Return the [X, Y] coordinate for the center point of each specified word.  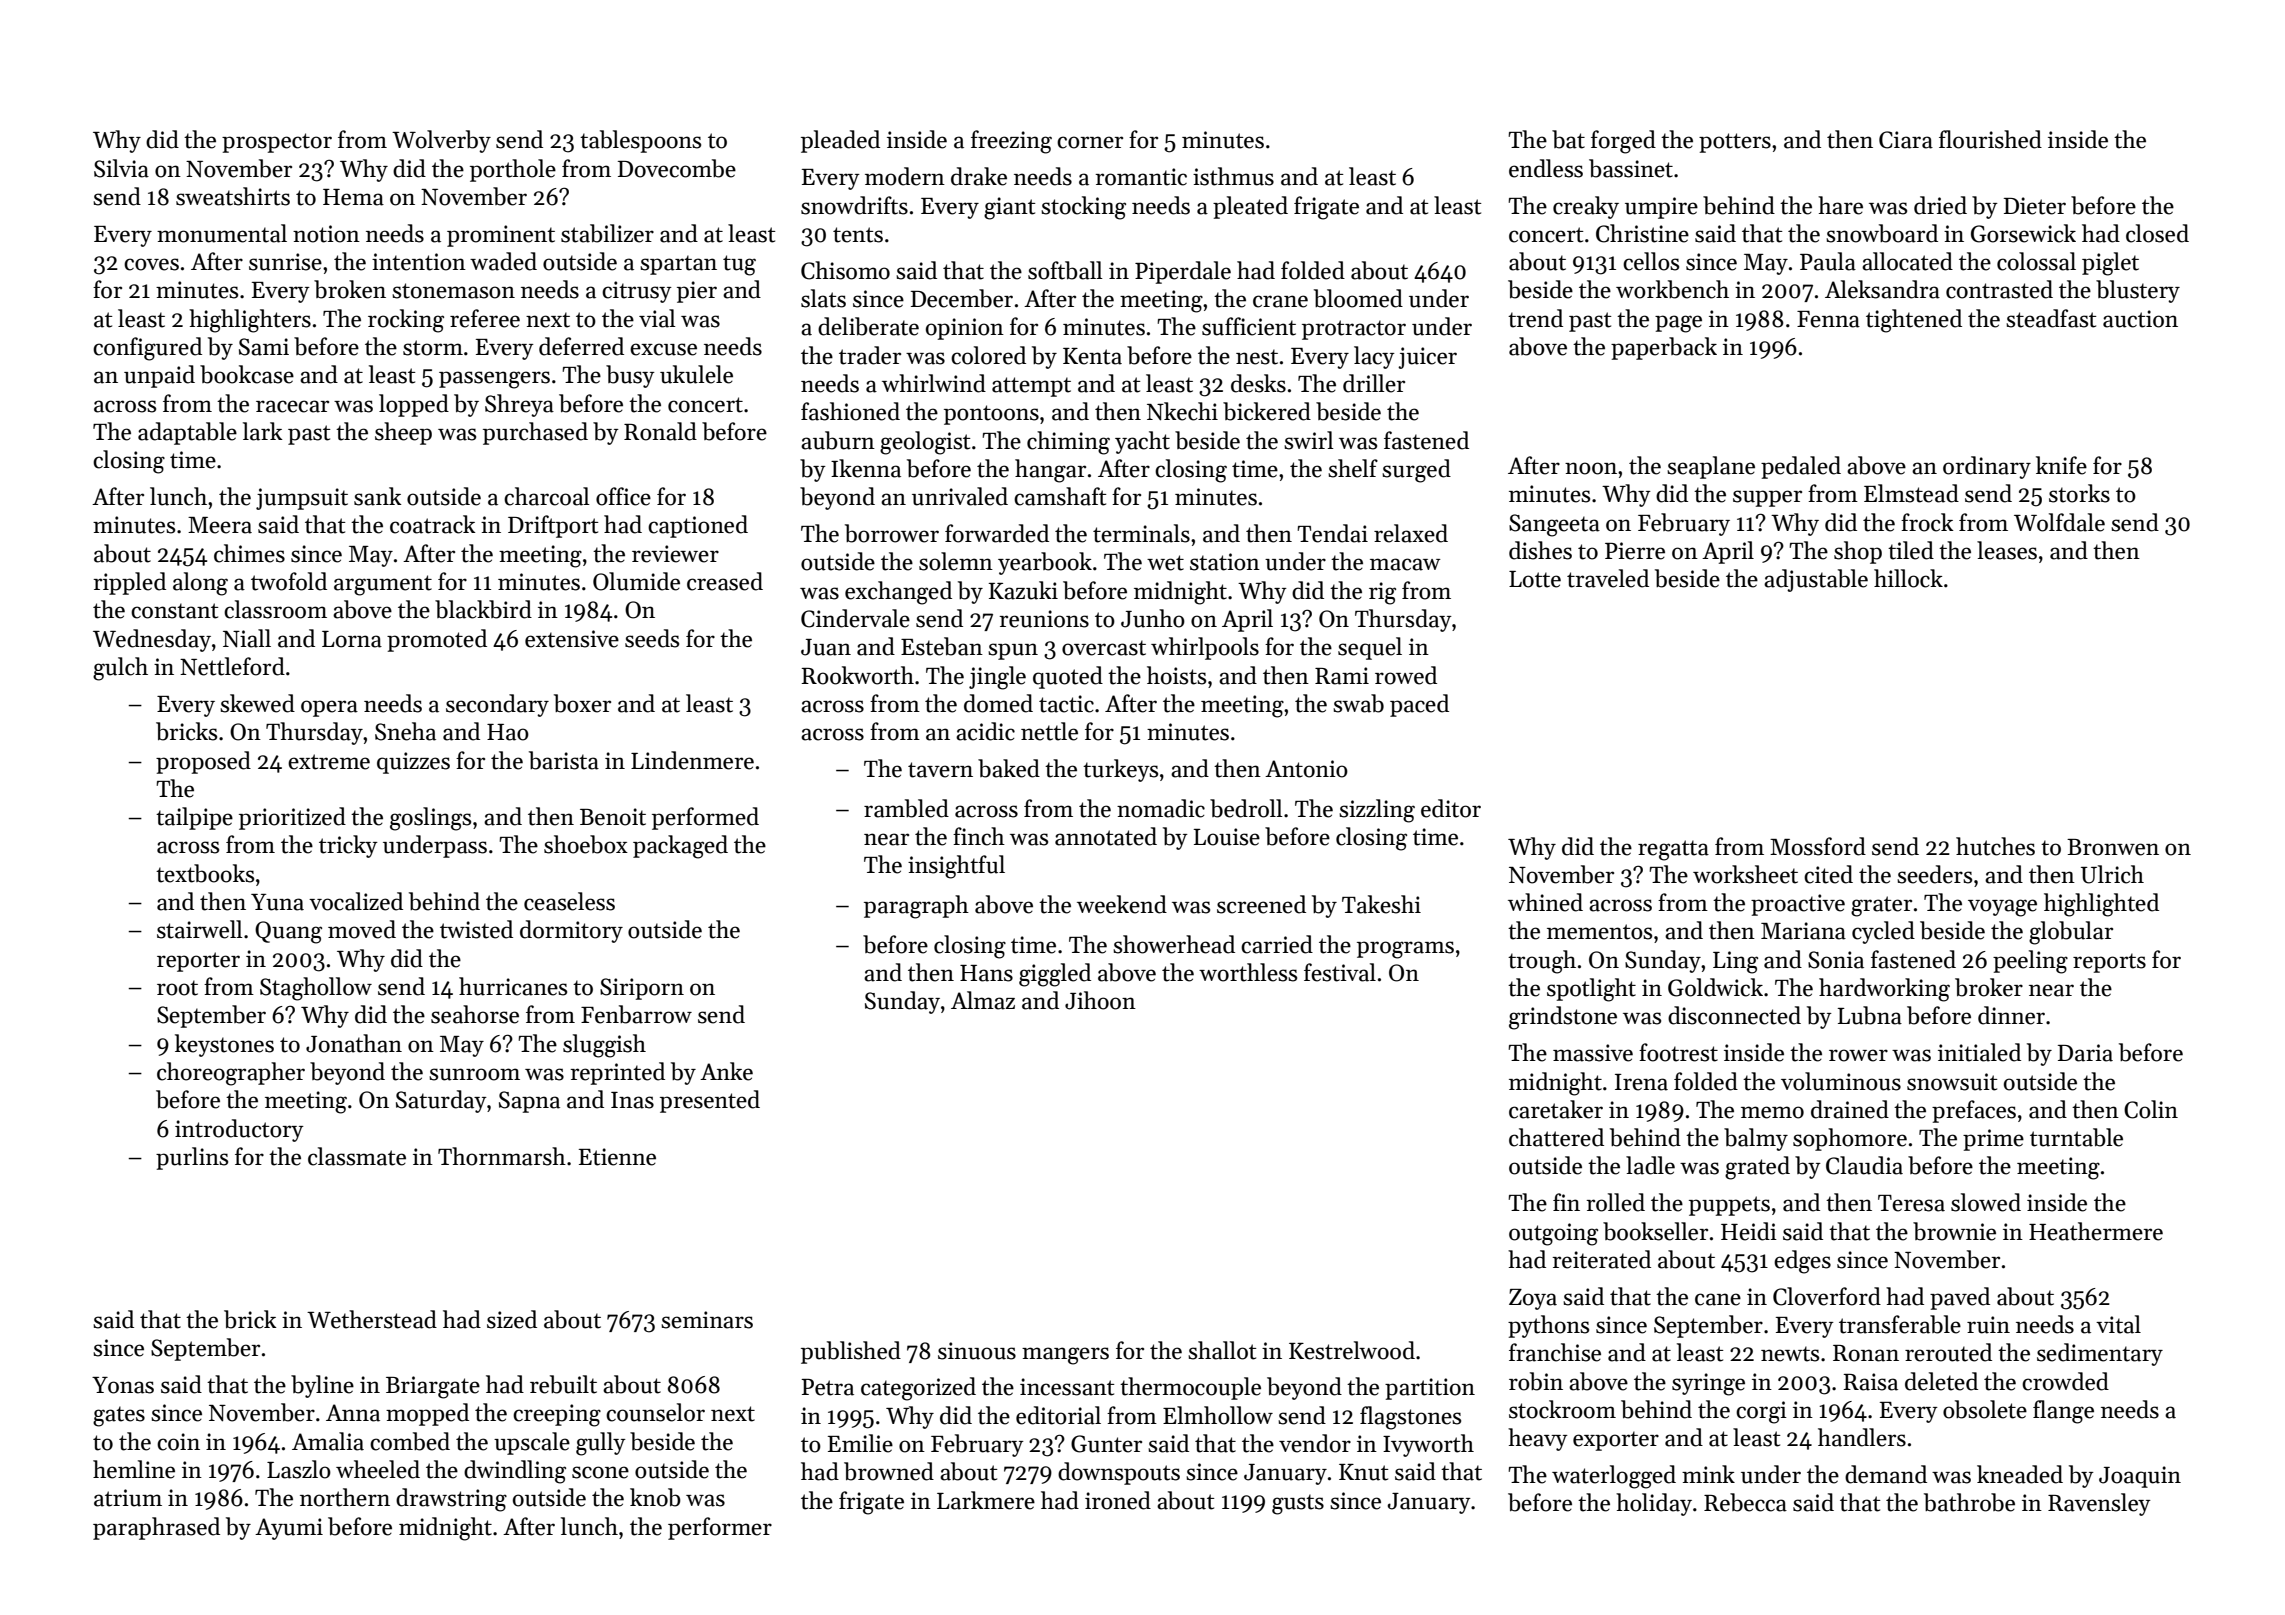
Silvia [121, 168]
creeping [557, 1415]
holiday [1654, 1504]
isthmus [1233, 176]
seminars [707, 1320]
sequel [1370, 648]
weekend [1122, 904]
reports [2109, 963]
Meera [220, 525]
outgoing [1553, 1234]
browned [889, 1471]
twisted [476, 929]
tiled [1911, 550]
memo [1772, 1112]
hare [1840, 205]
